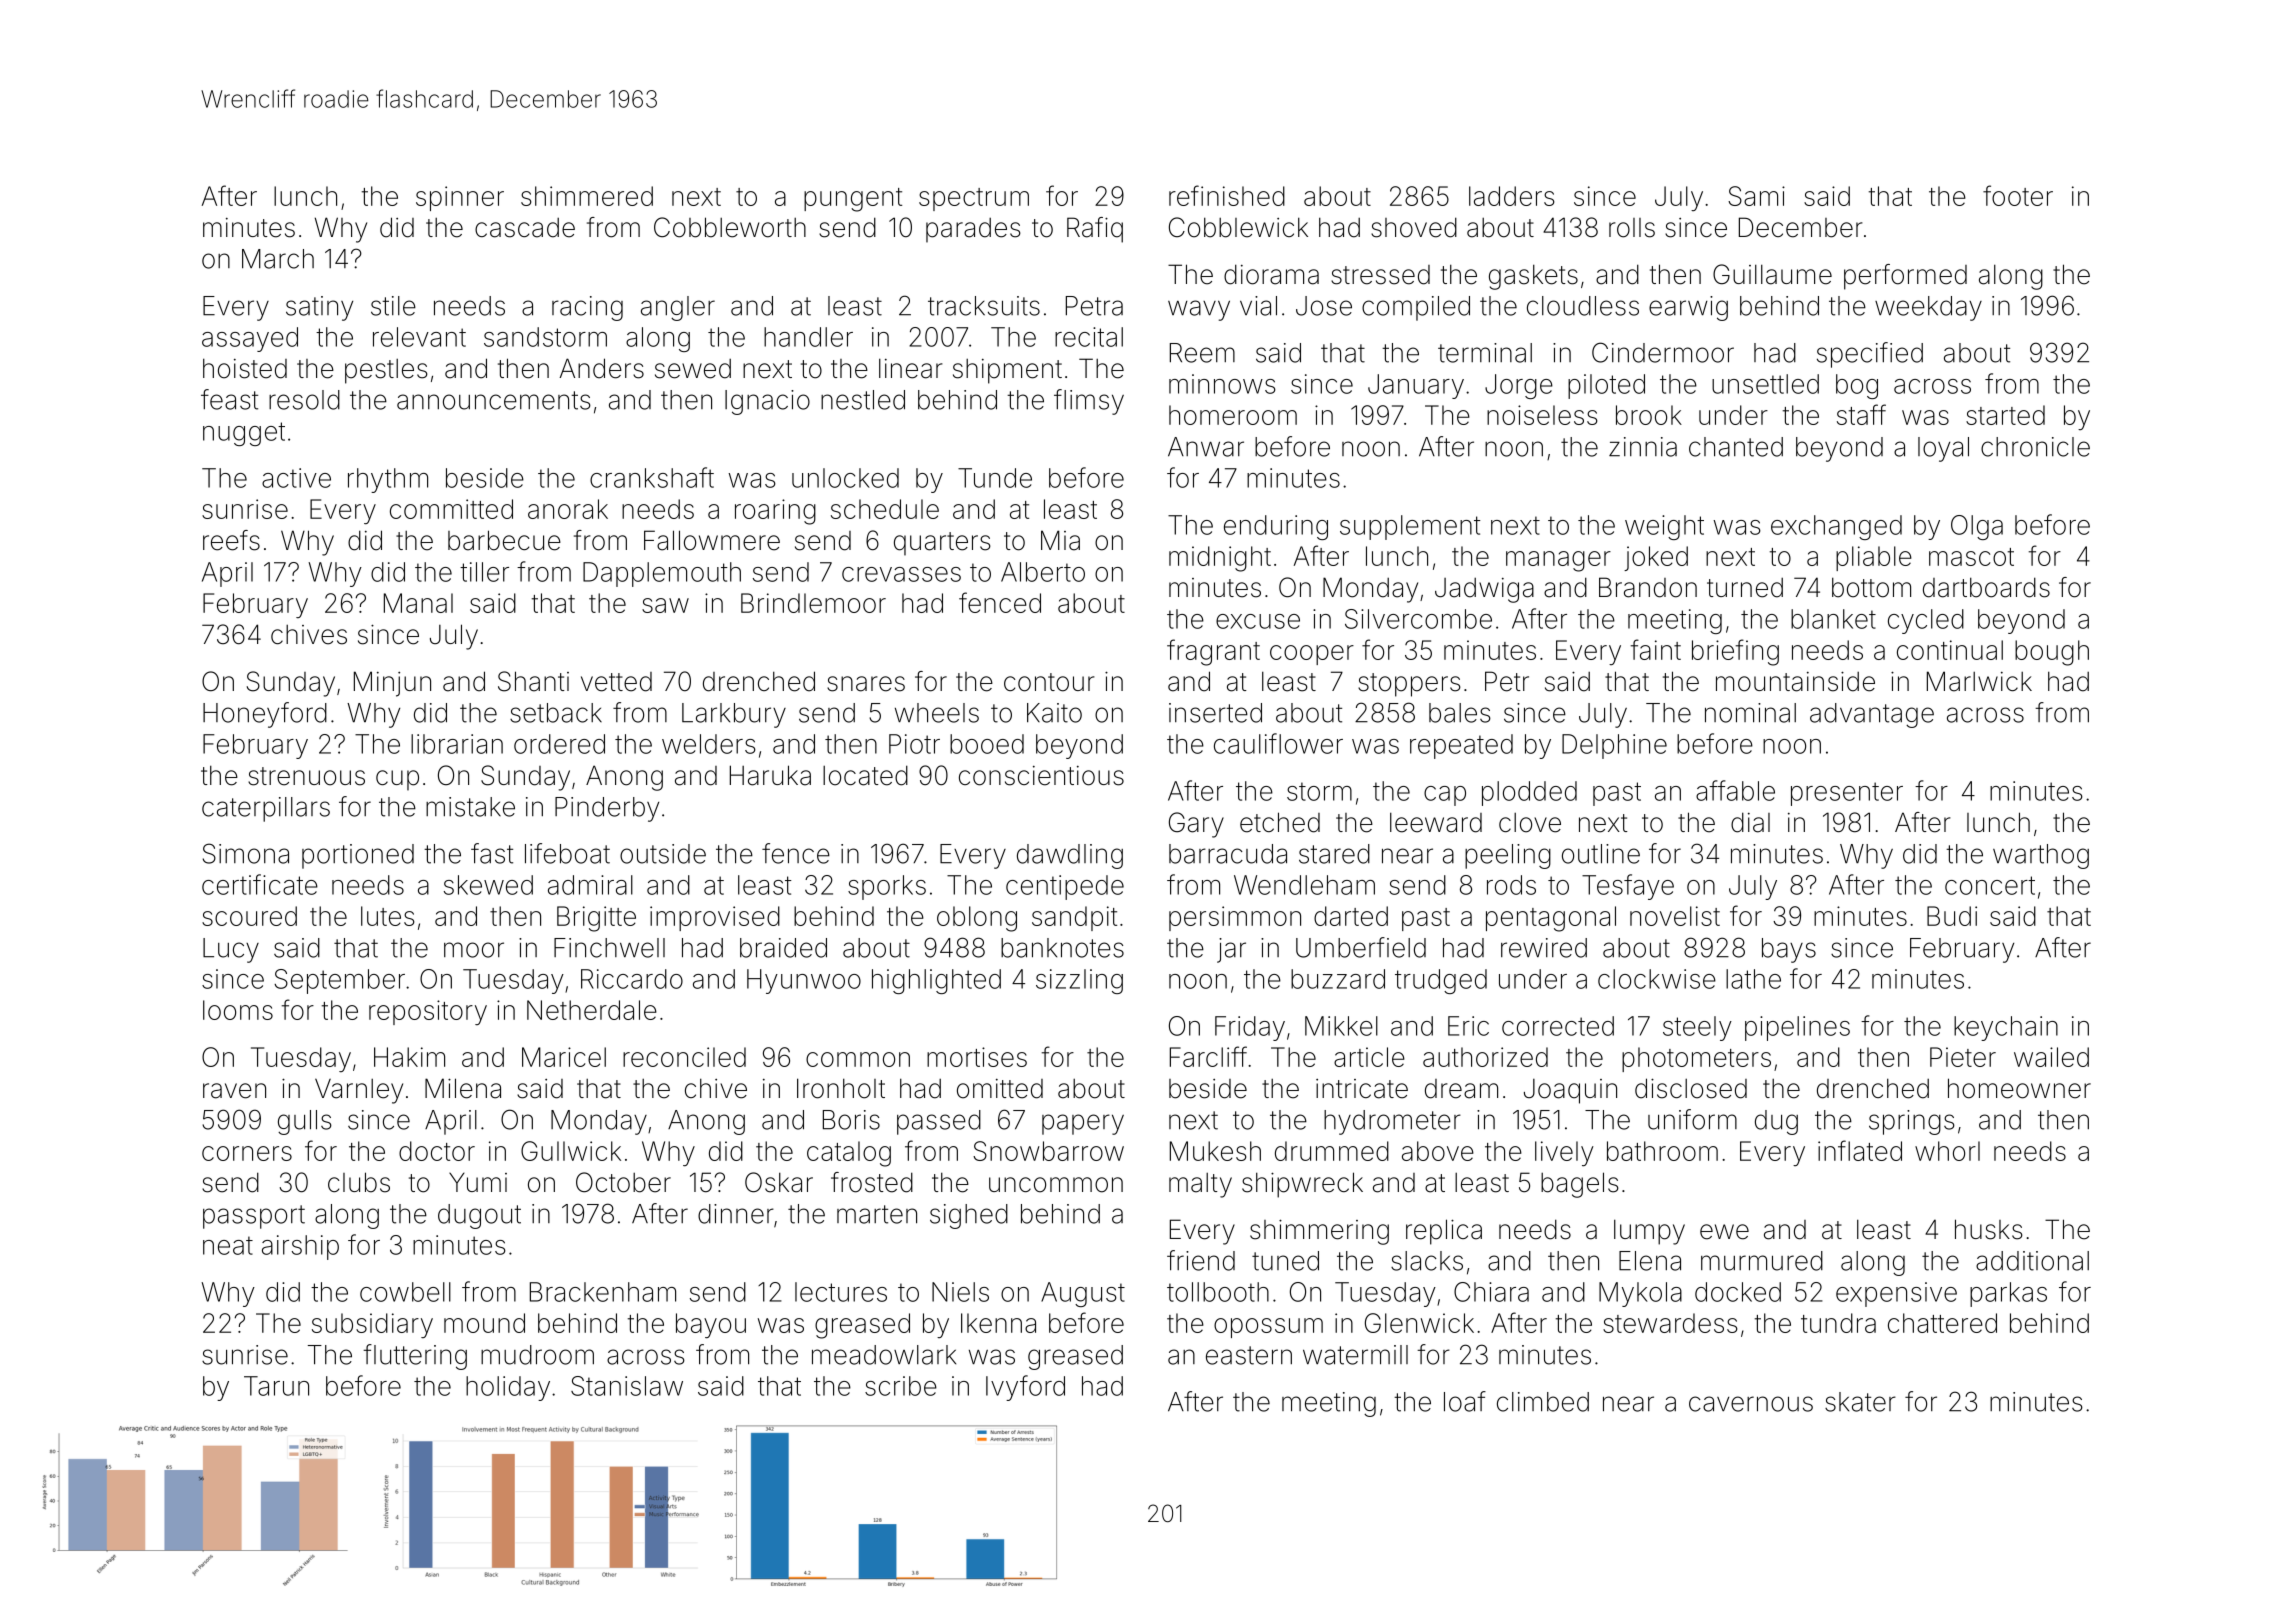  Describe the element at coordinates (652, 477) in the screenshot. I see `crankshaft` at that location.
